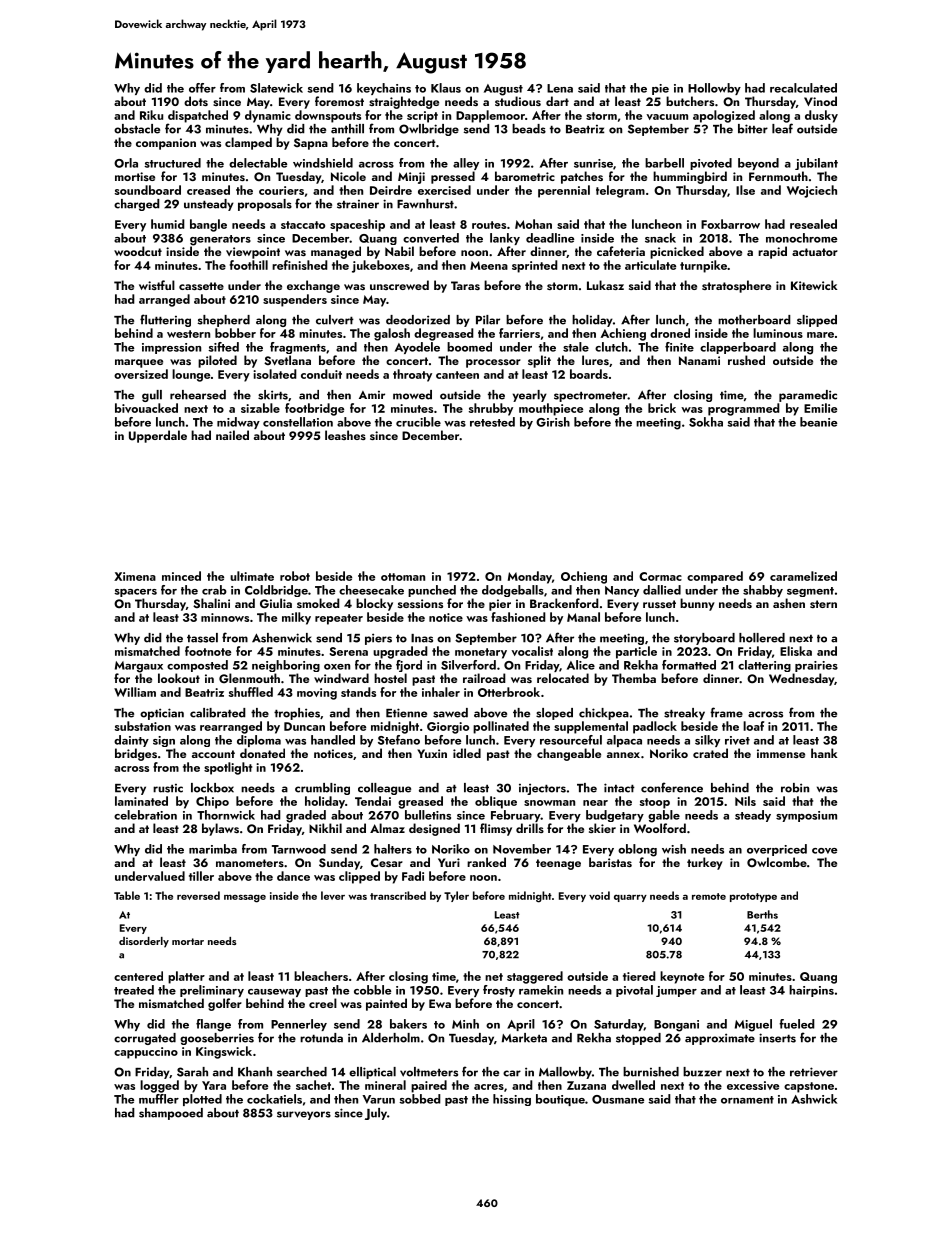 The height and width of the screenshot is (1233, 952). Describe the element at coordinates (146, 408) in the screenshot. I see `bivouacked` at that location.
